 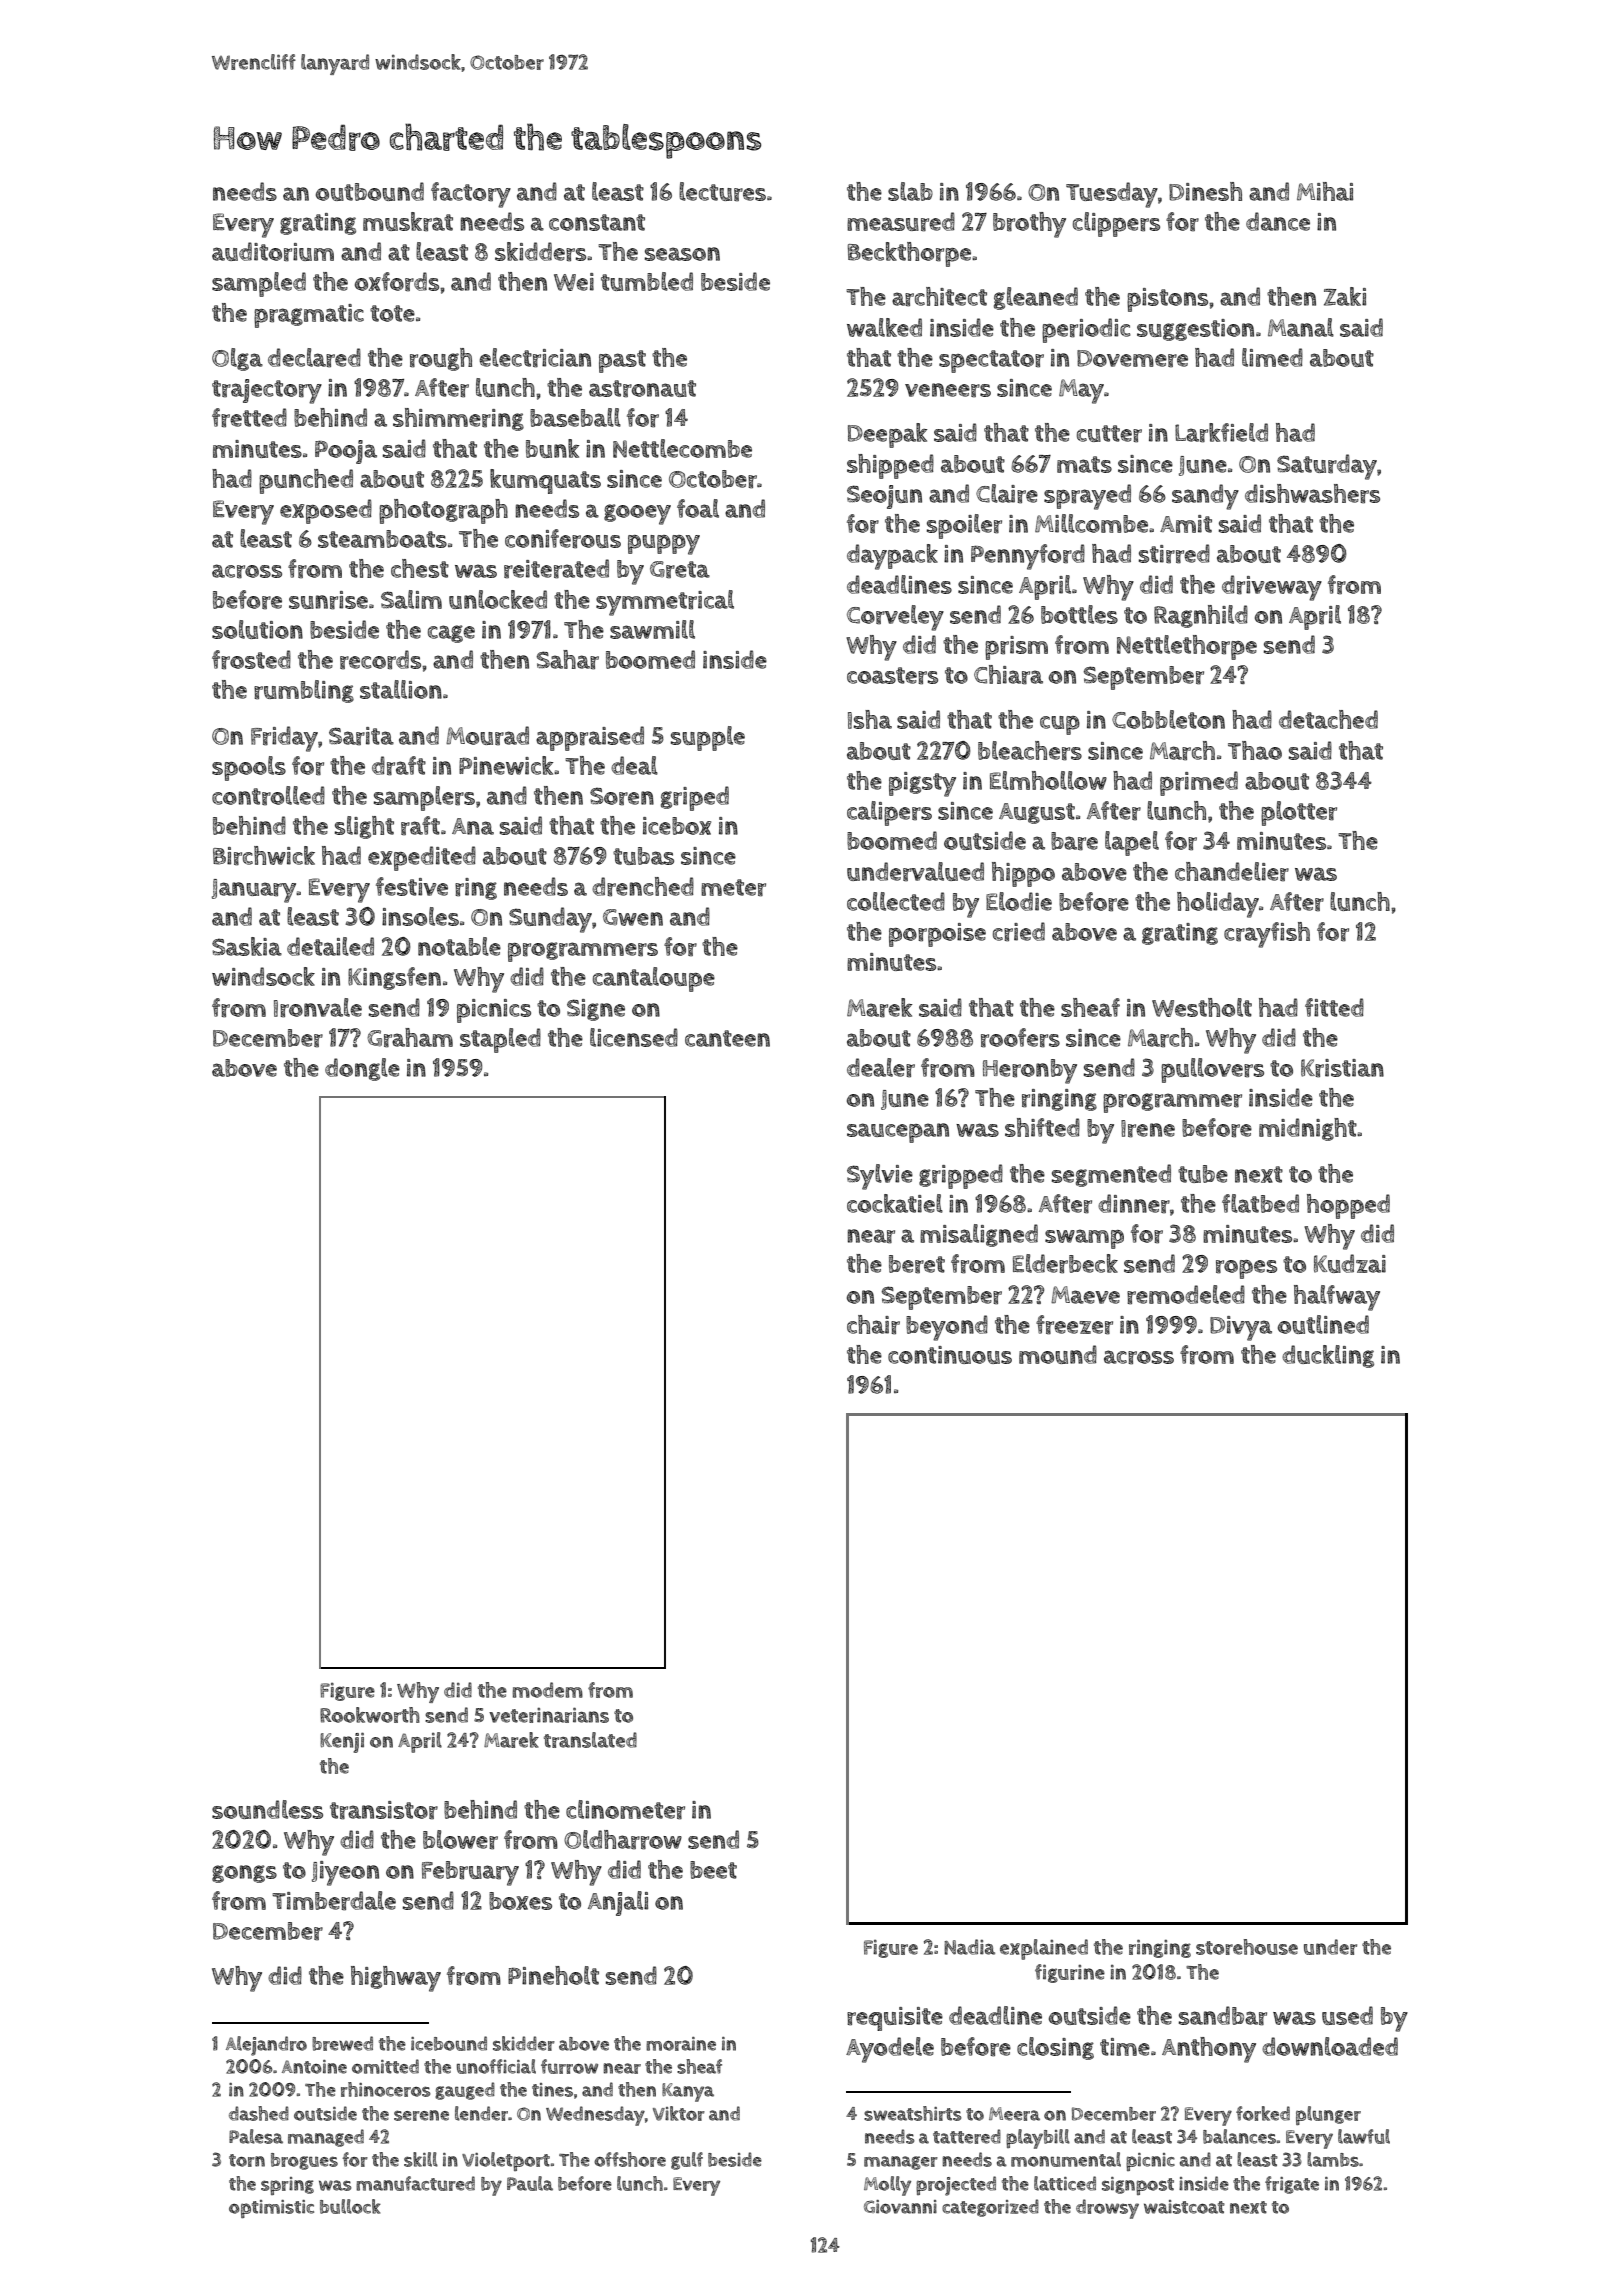 I want to click on mound, so click(x=1058, y=1354).
